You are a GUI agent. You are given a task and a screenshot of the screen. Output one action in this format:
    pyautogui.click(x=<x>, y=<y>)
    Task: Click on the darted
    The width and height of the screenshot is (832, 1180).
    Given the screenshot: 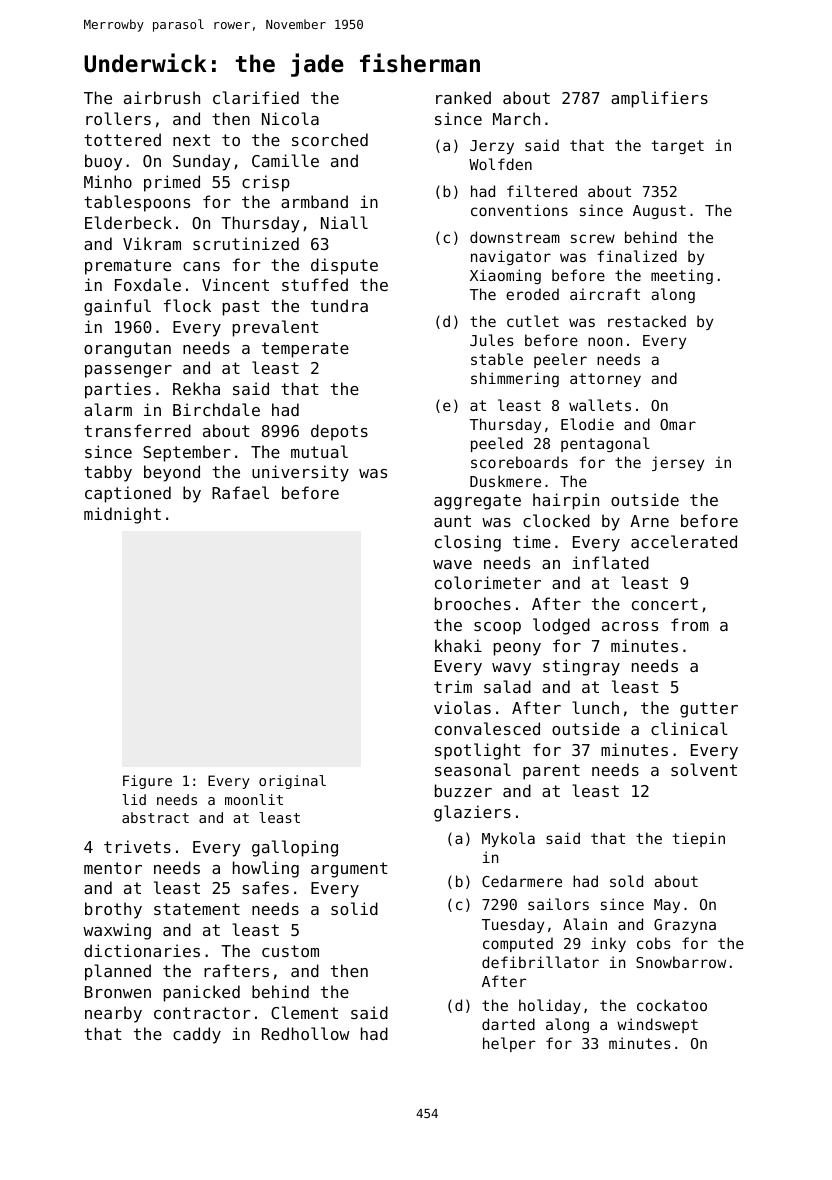 What is the action you would take?
    pyautogui.click(x=508, y=1024)
